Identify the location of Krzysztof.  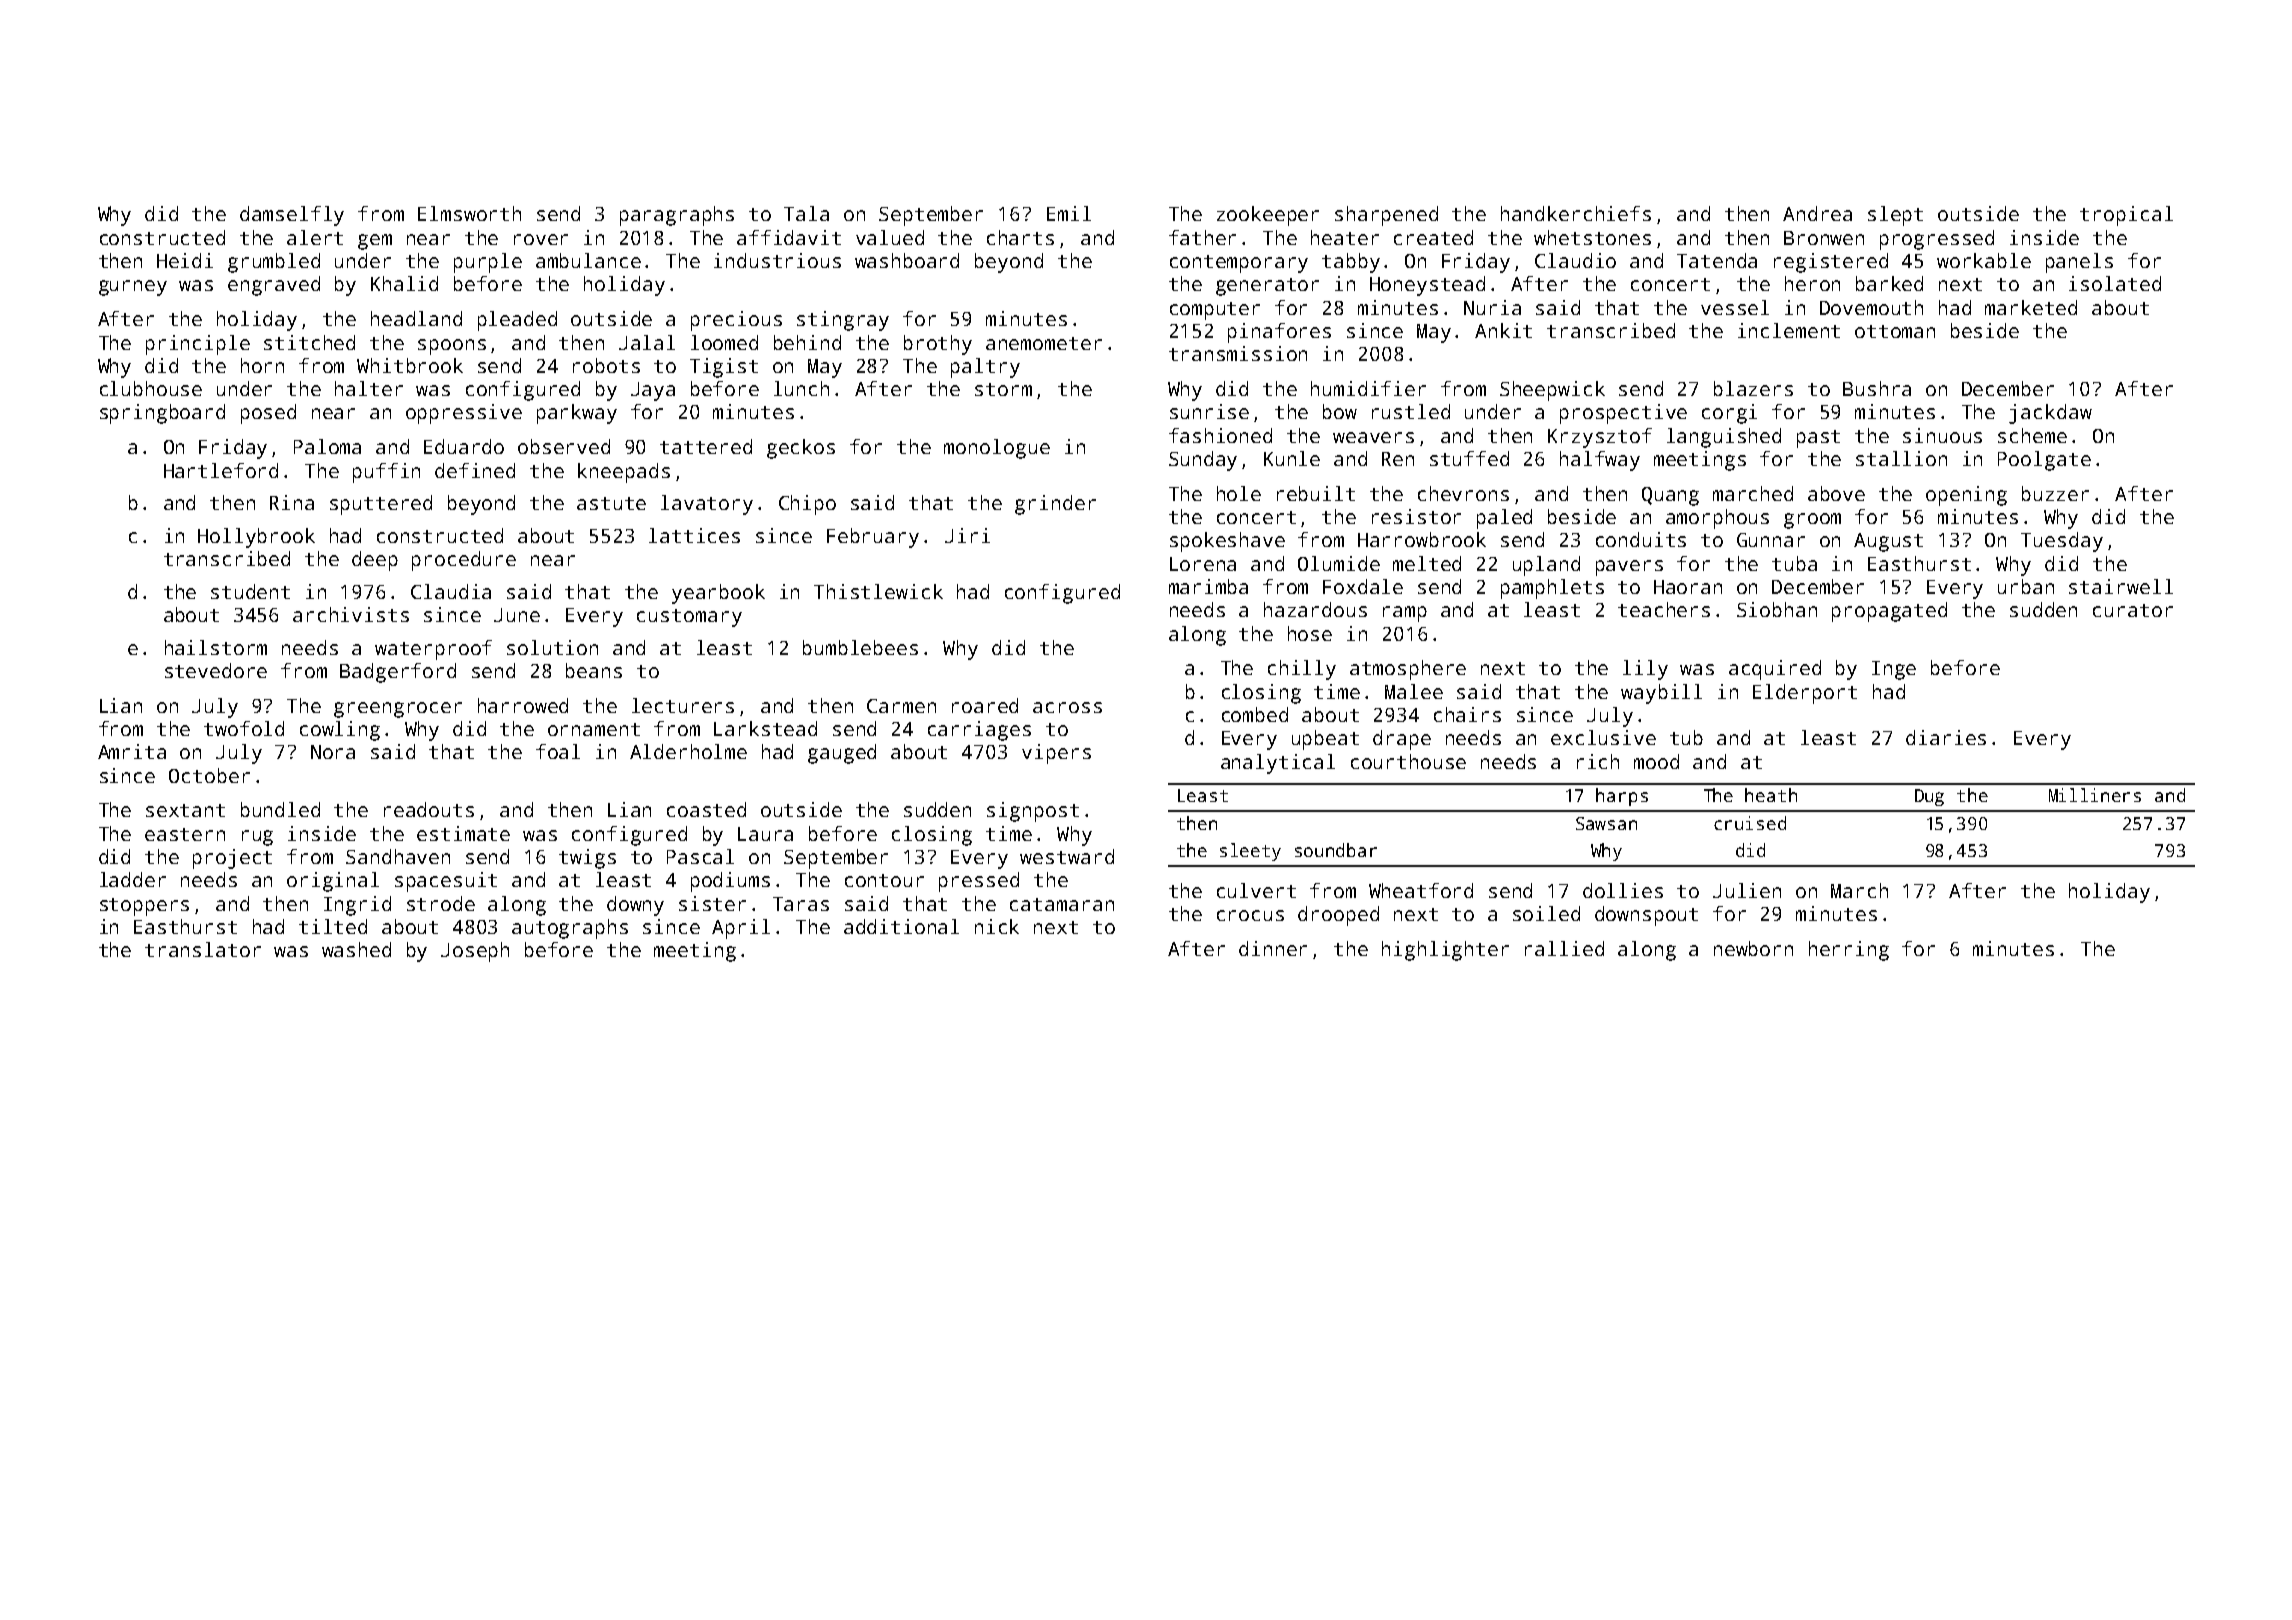
(1600, 438).
